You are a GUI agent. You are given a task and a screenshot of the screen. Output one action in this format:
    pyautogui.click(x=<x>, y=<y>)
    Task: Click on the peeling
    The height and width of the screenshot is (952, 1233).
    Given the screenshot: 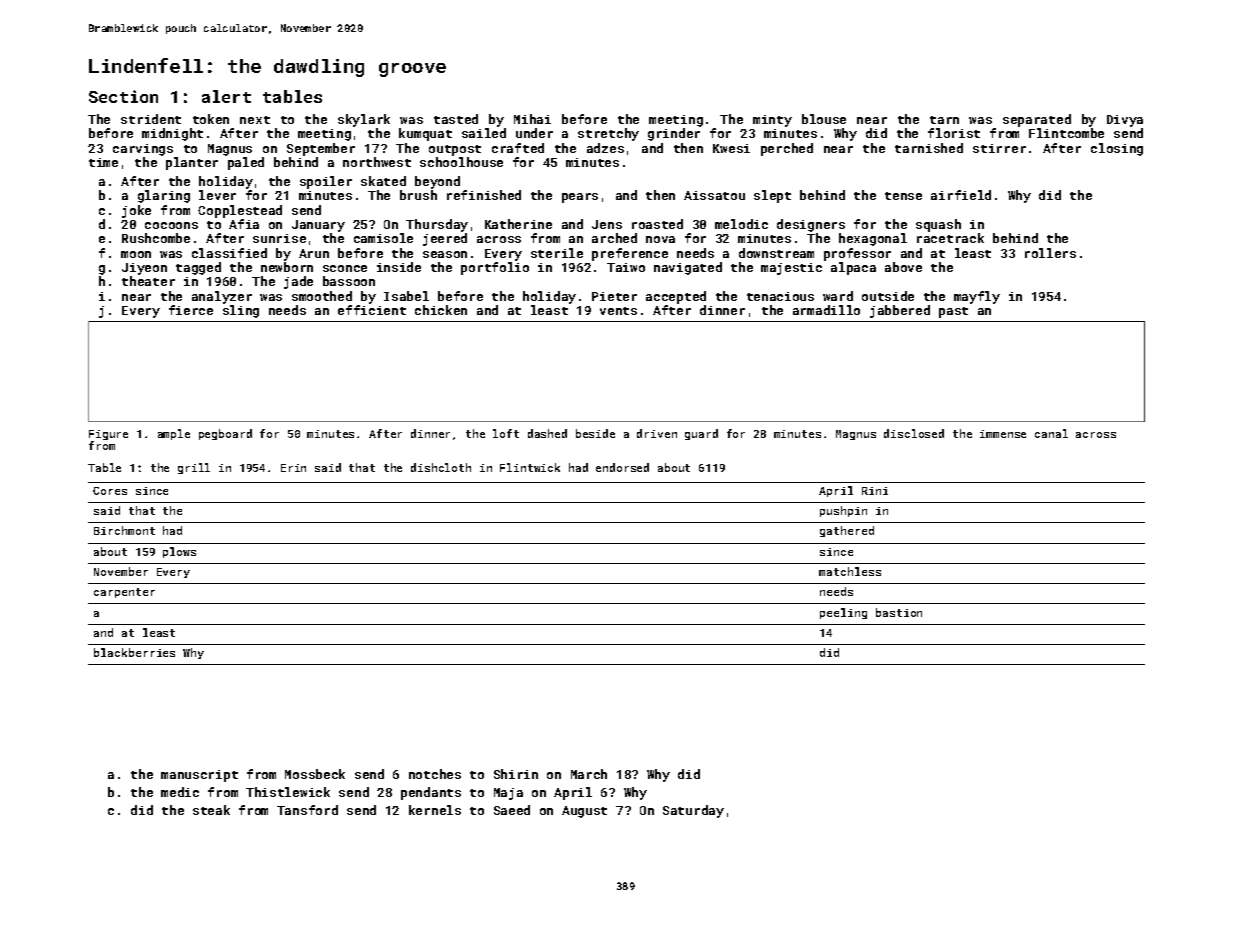 What is the action you would take?
    pyautogui.click(x=843, y=613)
